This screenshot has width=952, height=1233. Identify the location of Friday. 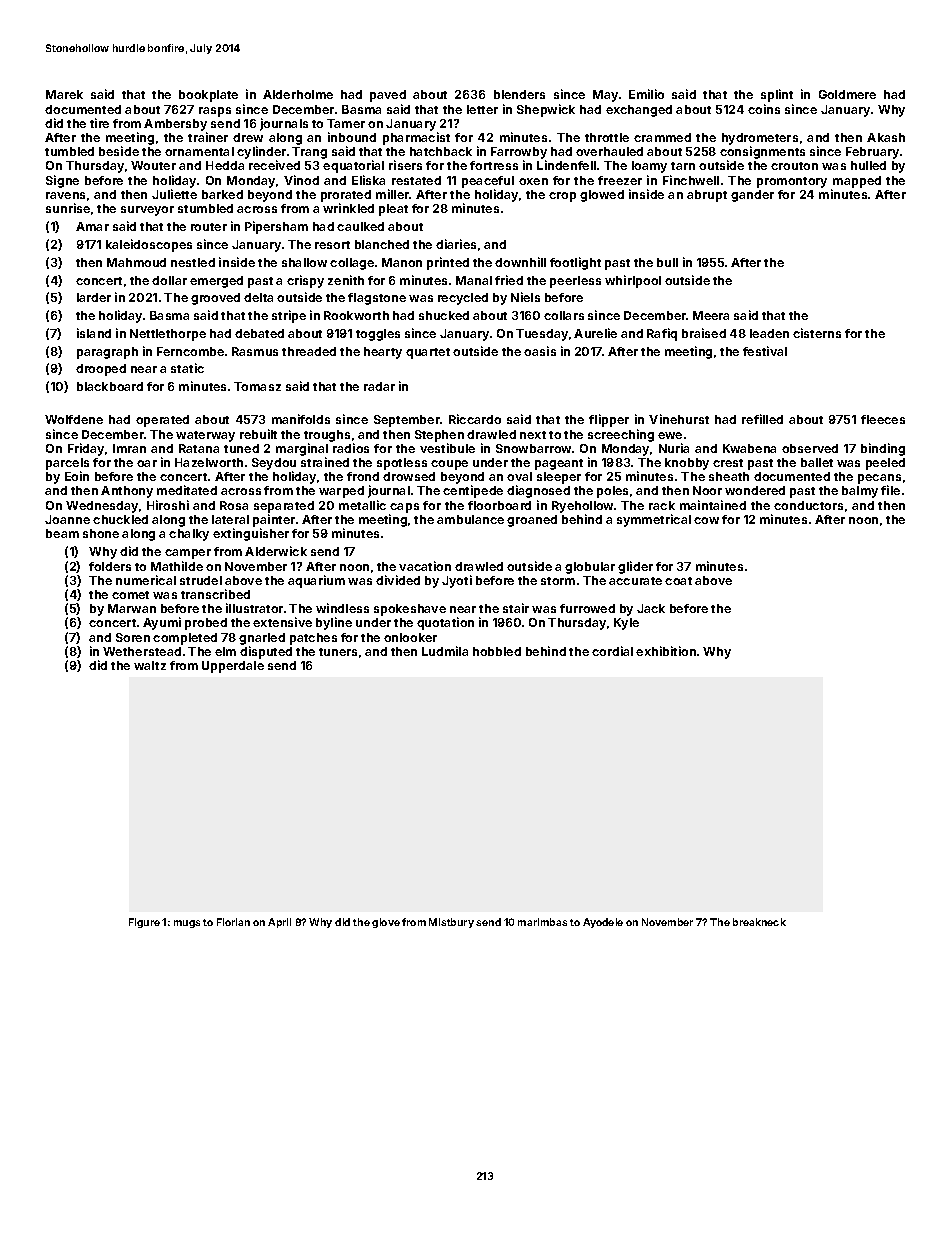
(86, 449).
